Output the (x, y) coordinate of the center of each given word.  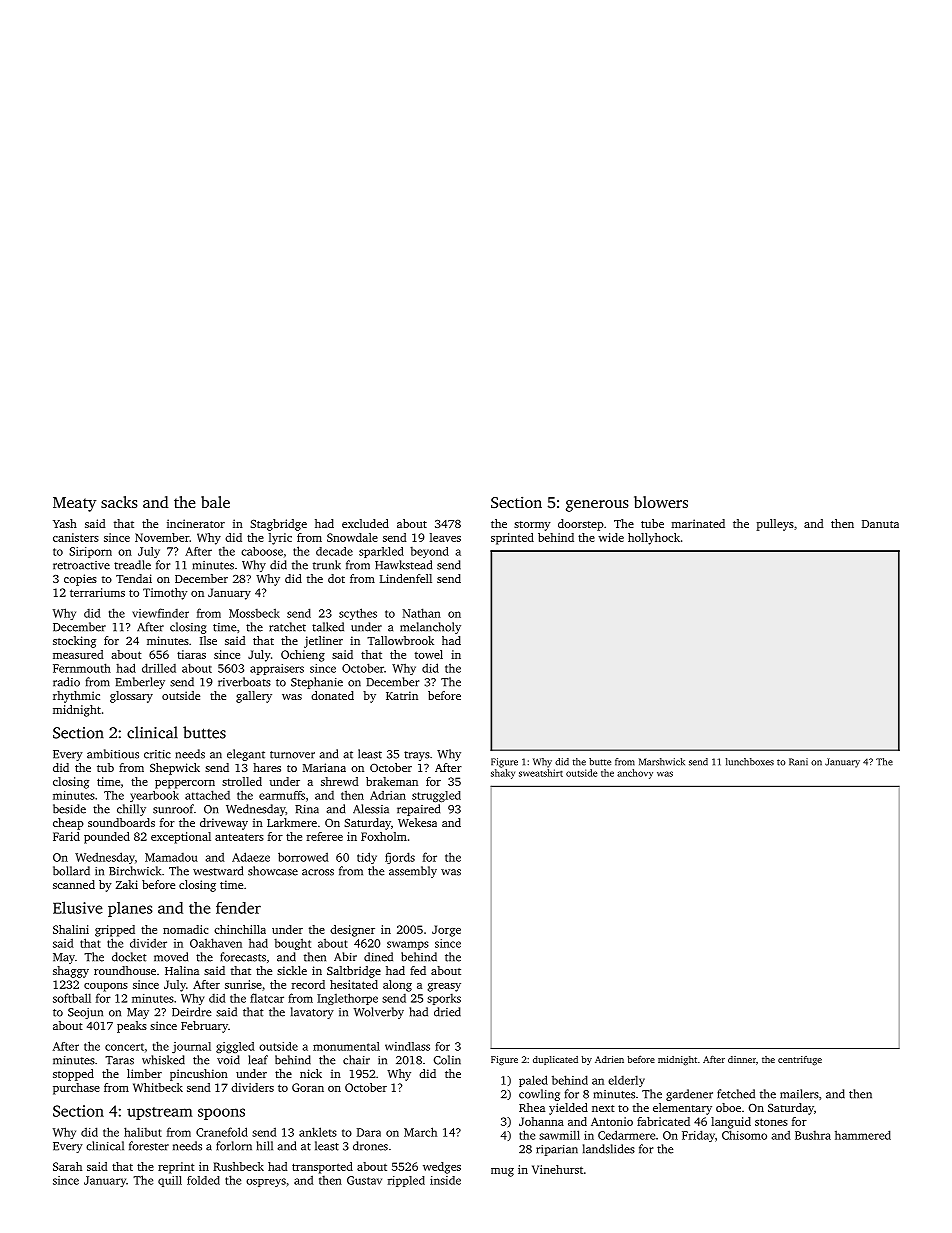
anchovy (635, 774)
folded (203, 1180)
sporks (444, 999)
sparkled (381, 552)
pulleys (775, 525)
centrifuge (800, 1060)
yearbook (154, 796)
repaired (418, 810)
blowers (661, 502)
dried (447, 1012)
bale (215, 502)
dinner (742, 1059)
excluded (365, 523)
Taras (119, 1060)
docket (129, 957)
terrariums (97, 592)
